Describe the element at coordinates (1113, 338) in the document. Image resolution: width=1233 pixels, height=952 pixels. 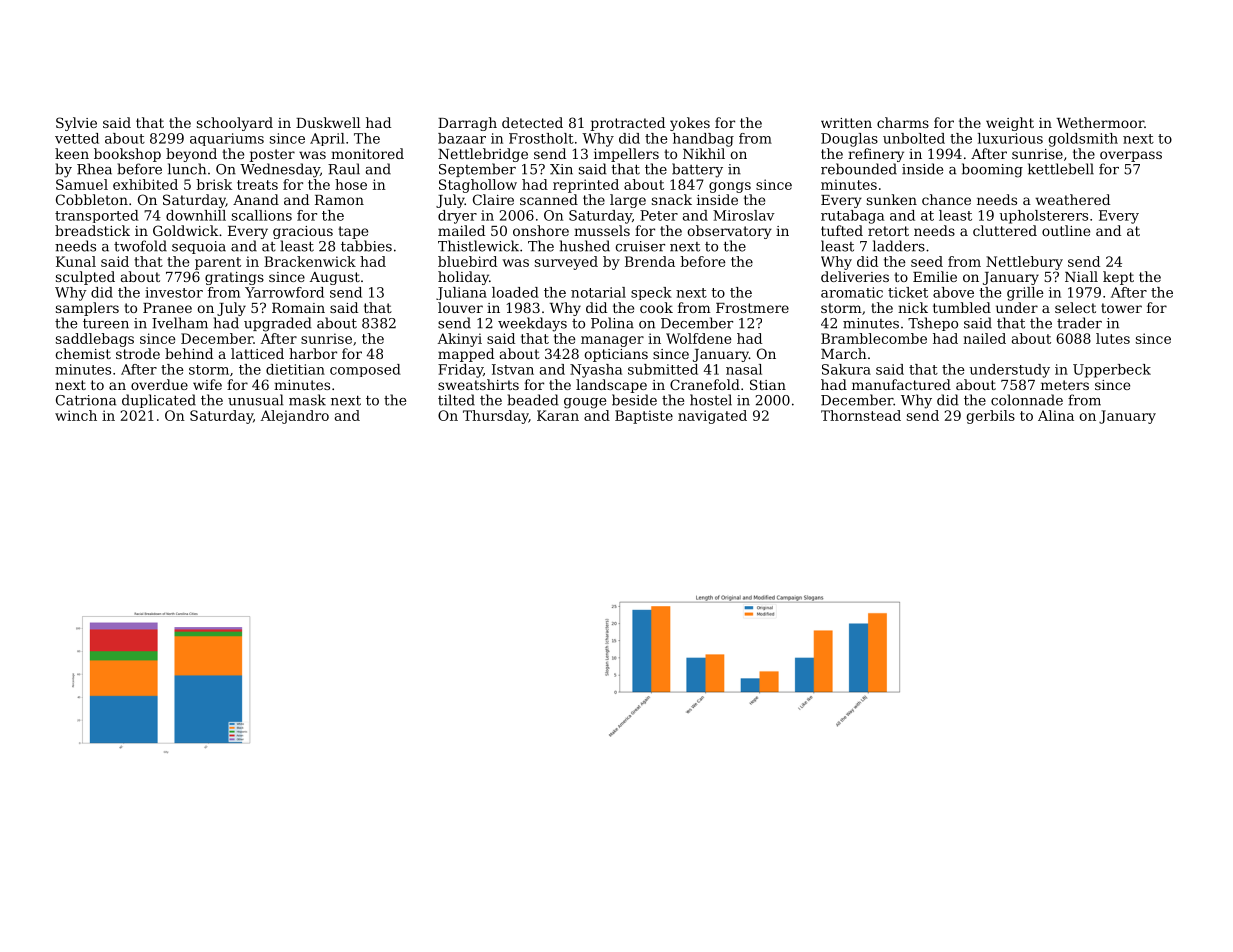
I see `lutes` at that location.
